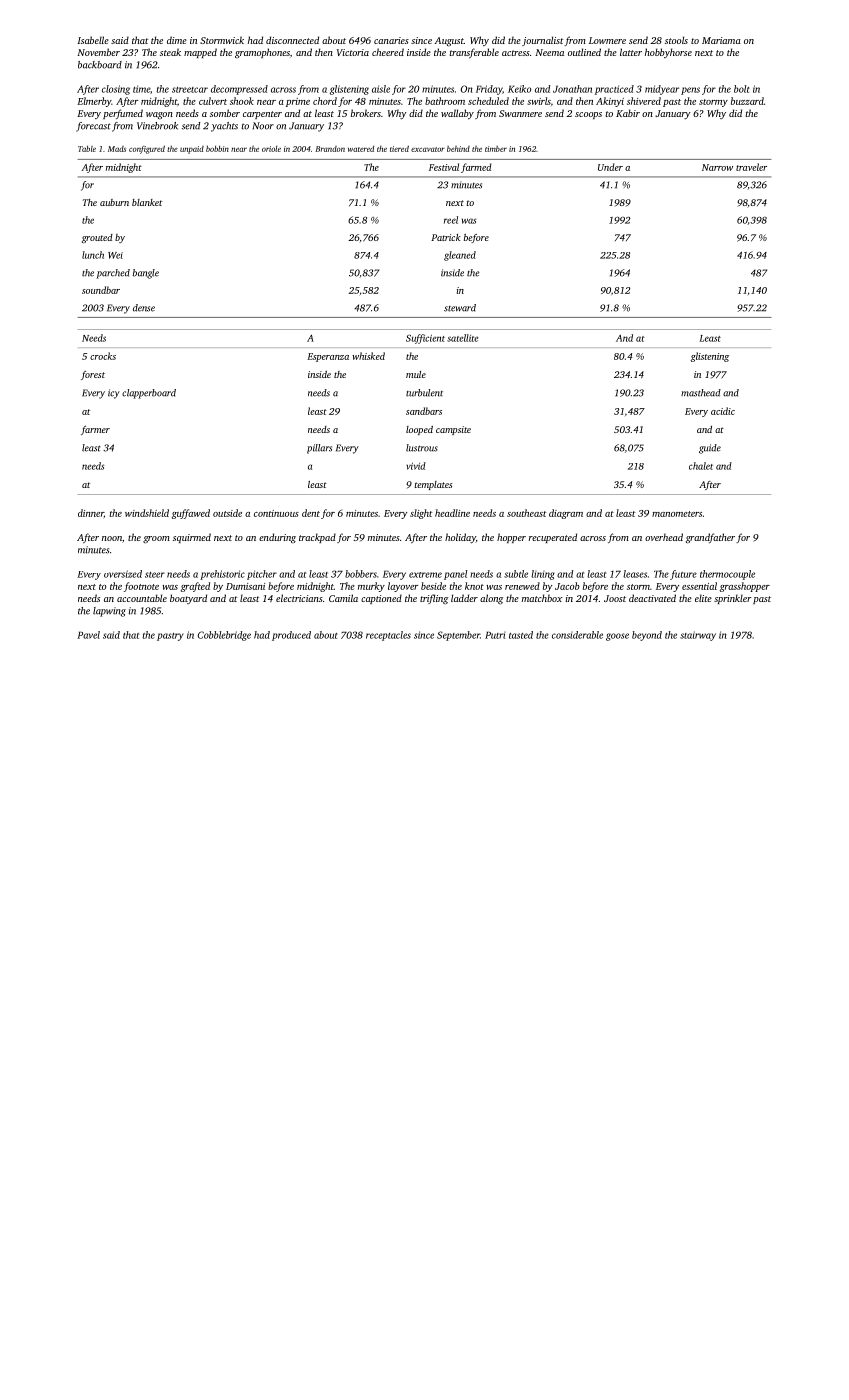 The image size is (849, 1400). Describe the element at coordinates (446, 237) in the document. I see `Patrick` at that location.
